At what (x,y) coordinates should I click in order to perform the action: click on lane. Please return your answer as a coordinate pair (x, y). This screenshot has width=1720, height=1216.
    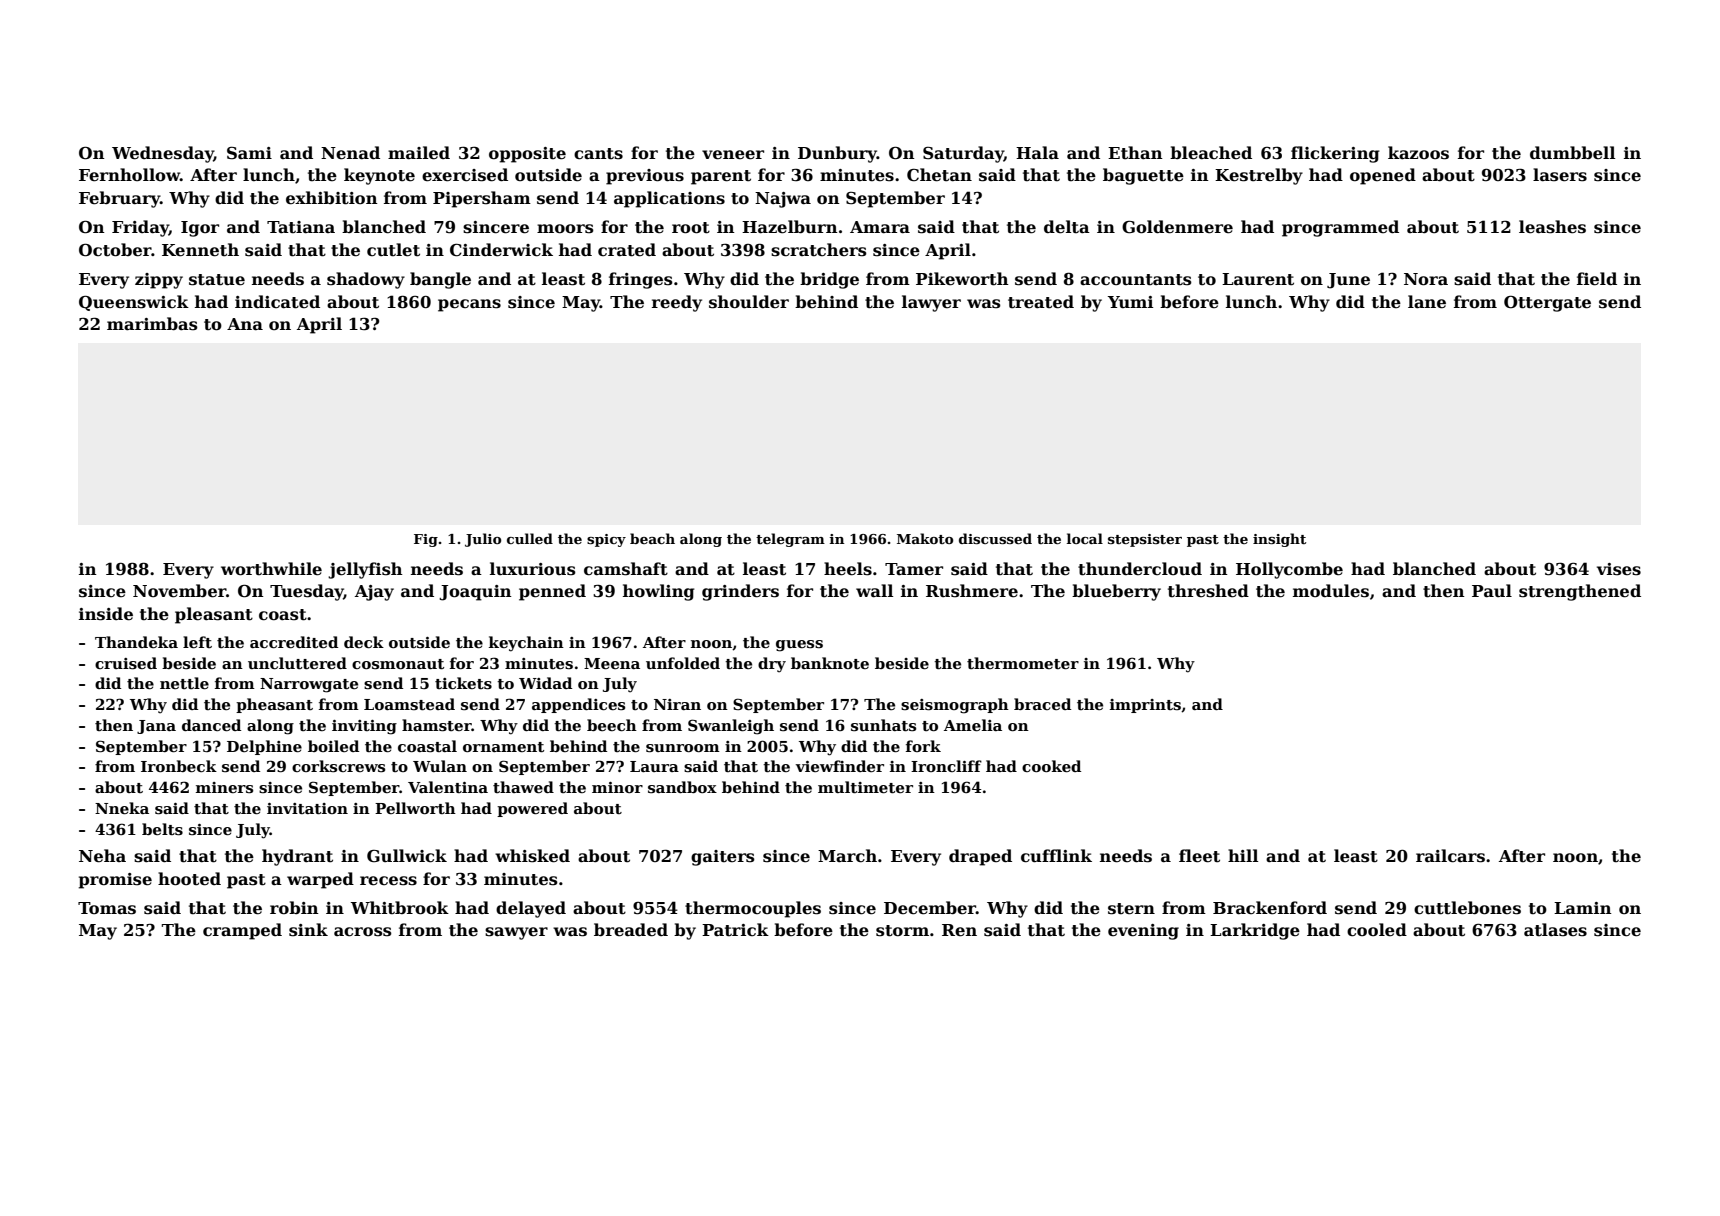
    Looking at the image, I should click on (1427, 302).
